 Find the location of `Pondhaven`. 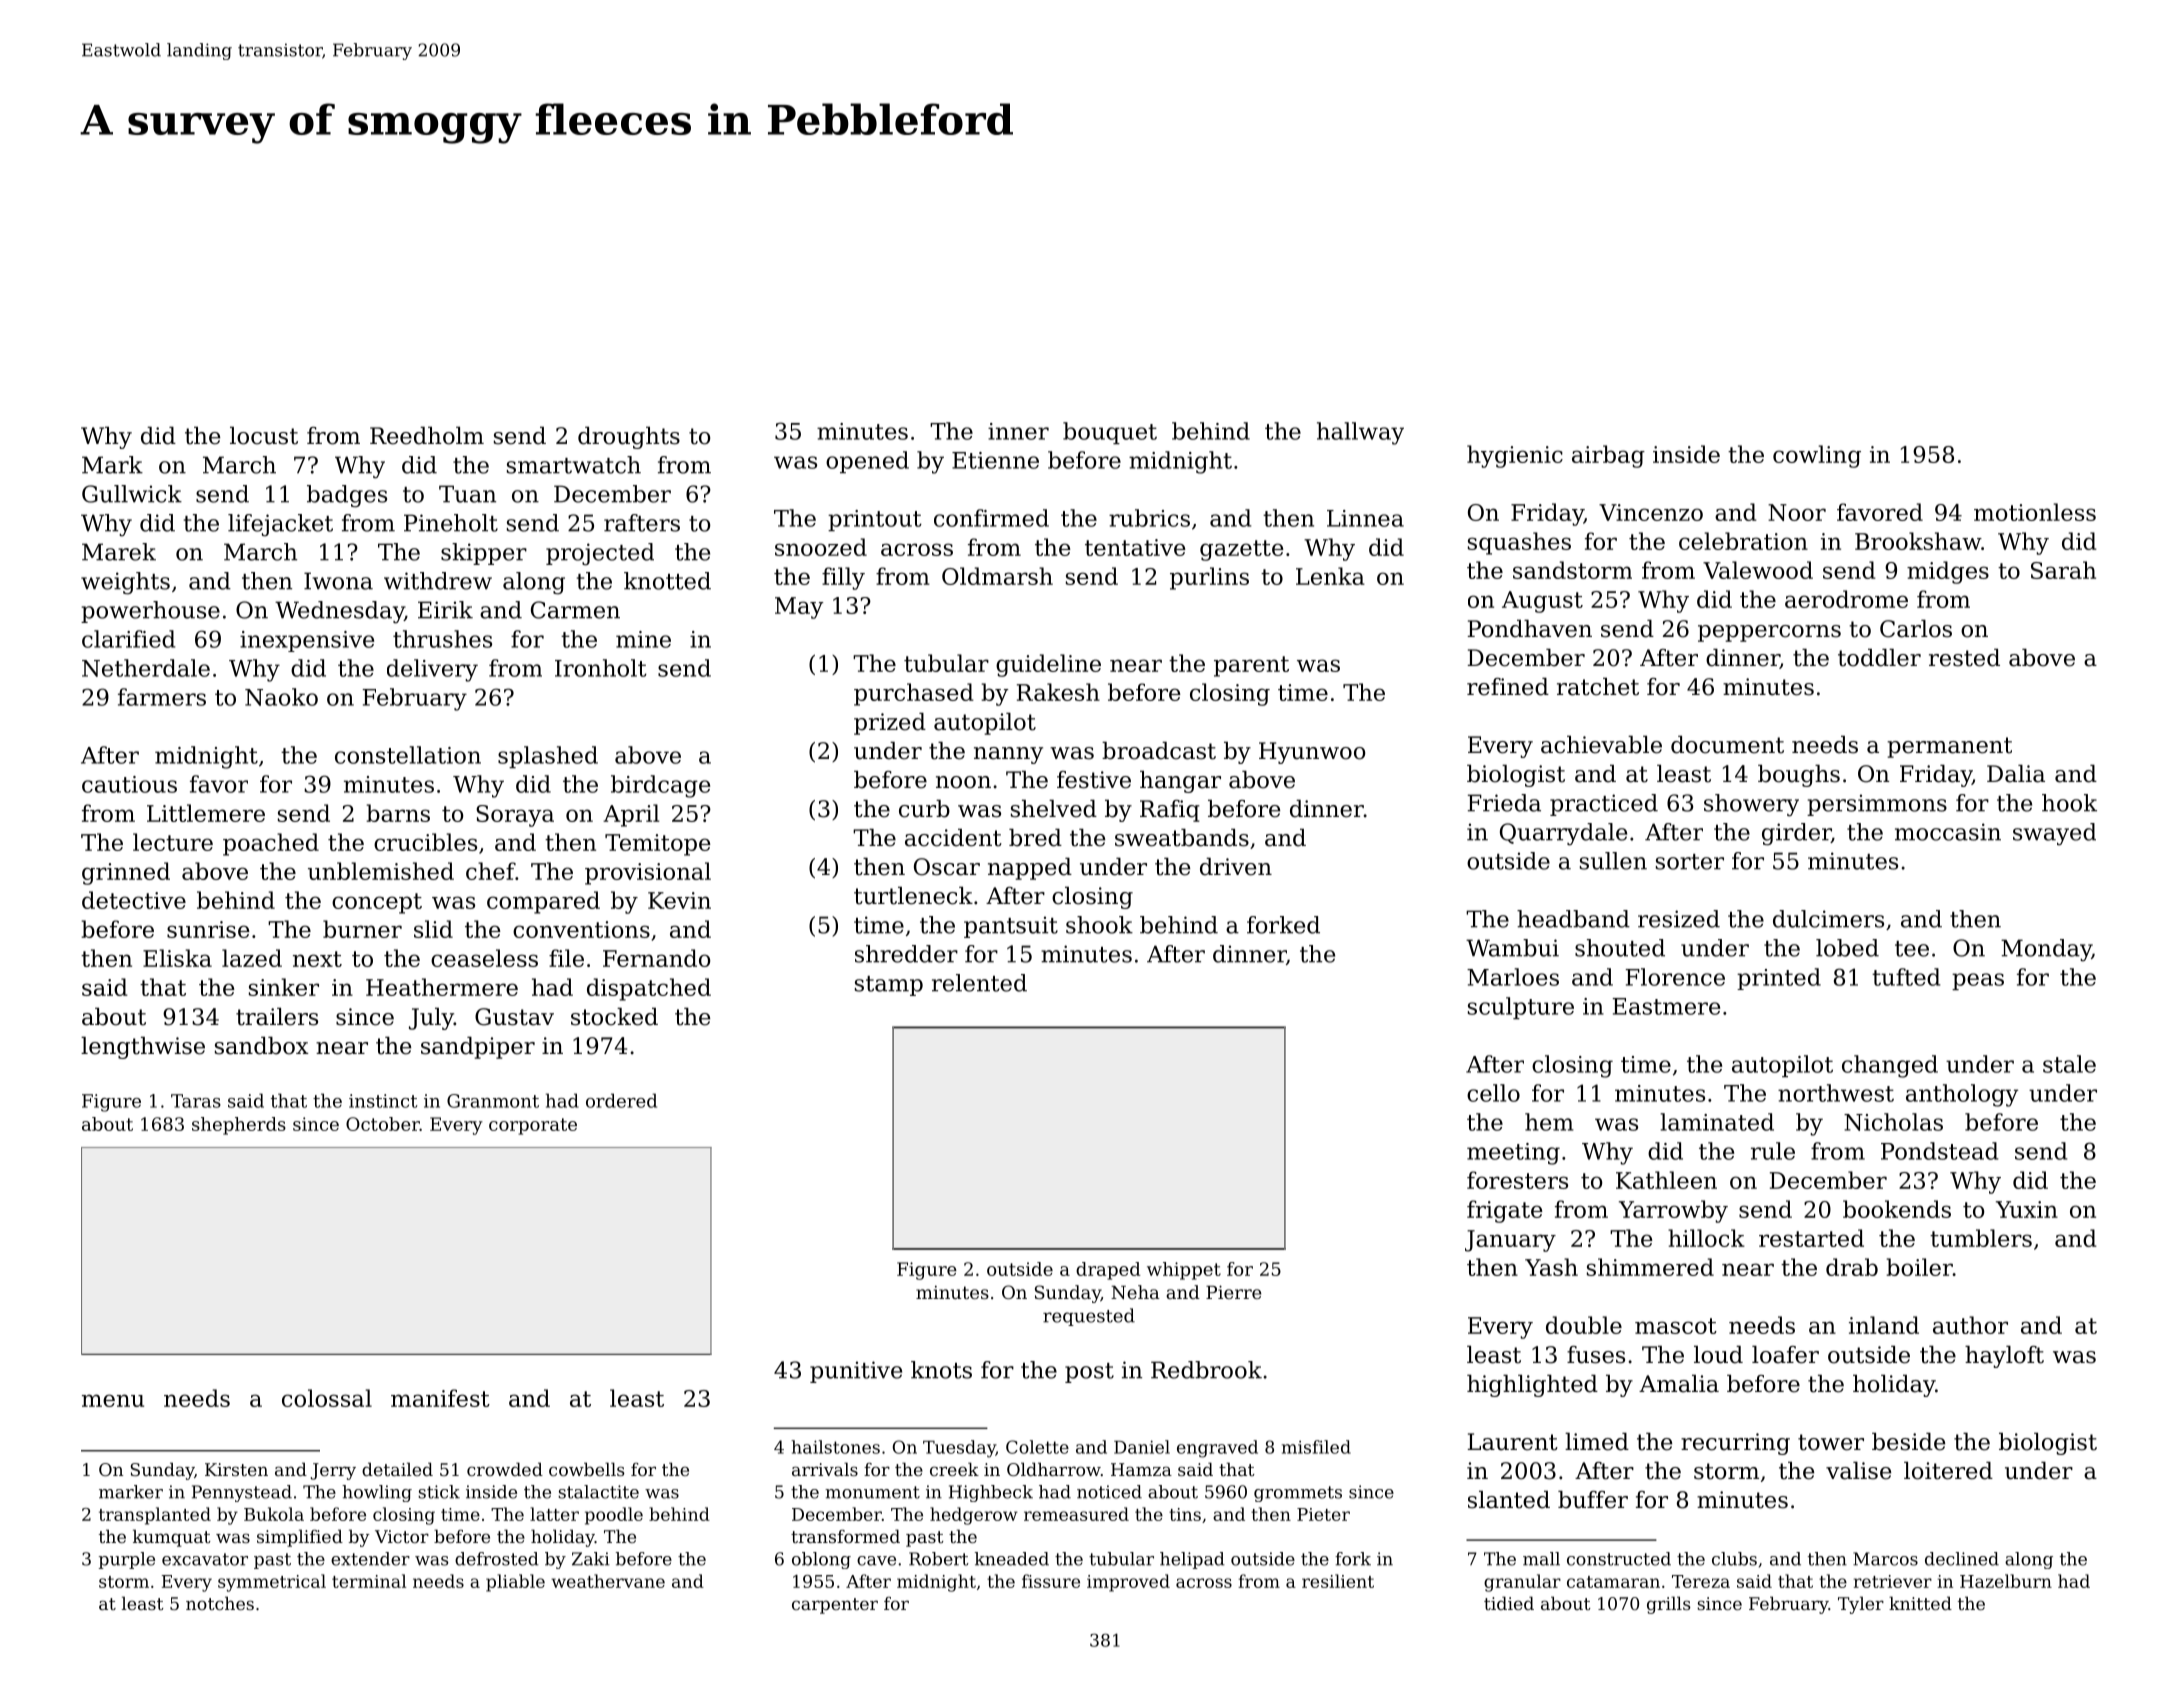

Pondhaven is located at coordinates (1529, 629).
